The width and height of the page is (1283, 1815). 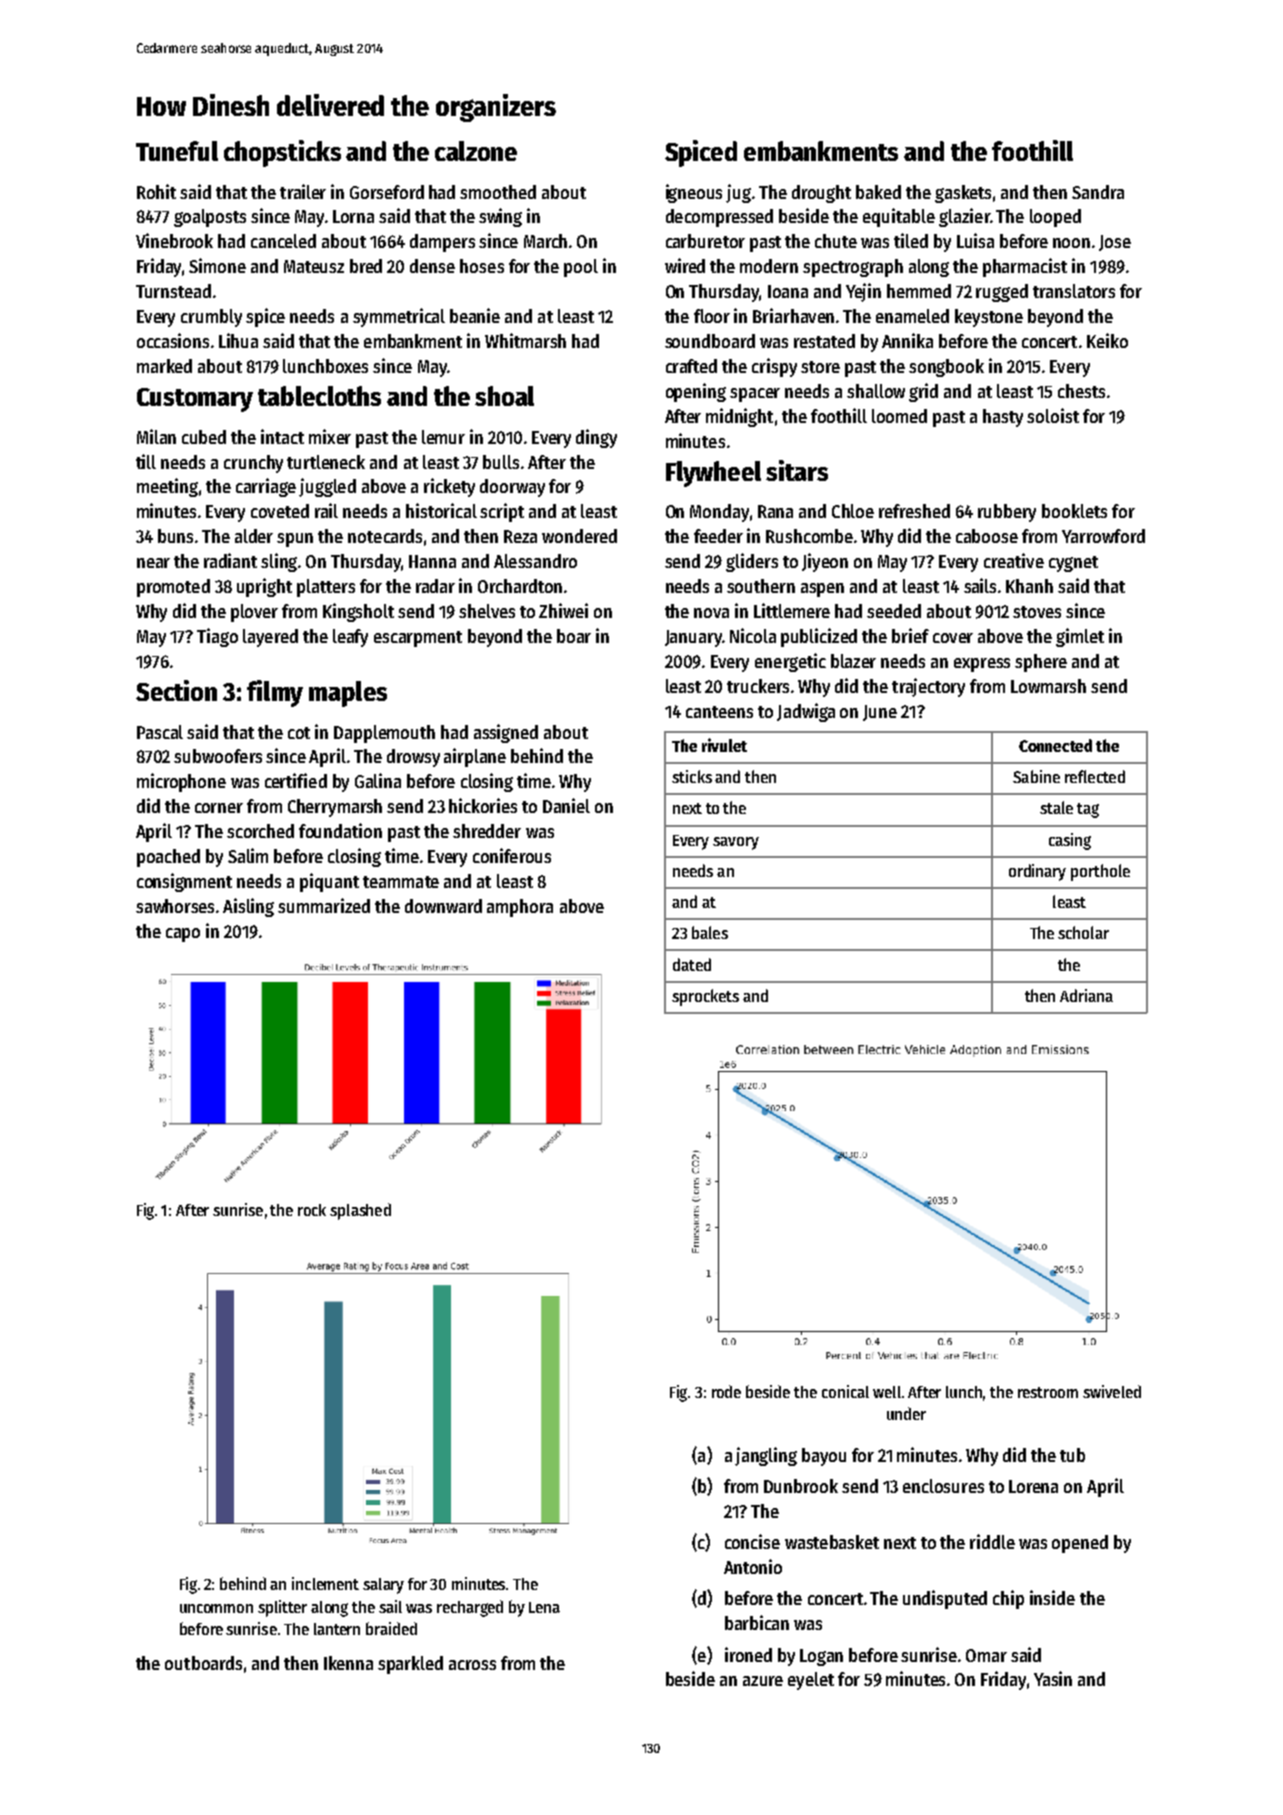 I want to click on under, so click(x=906, y=1413).
